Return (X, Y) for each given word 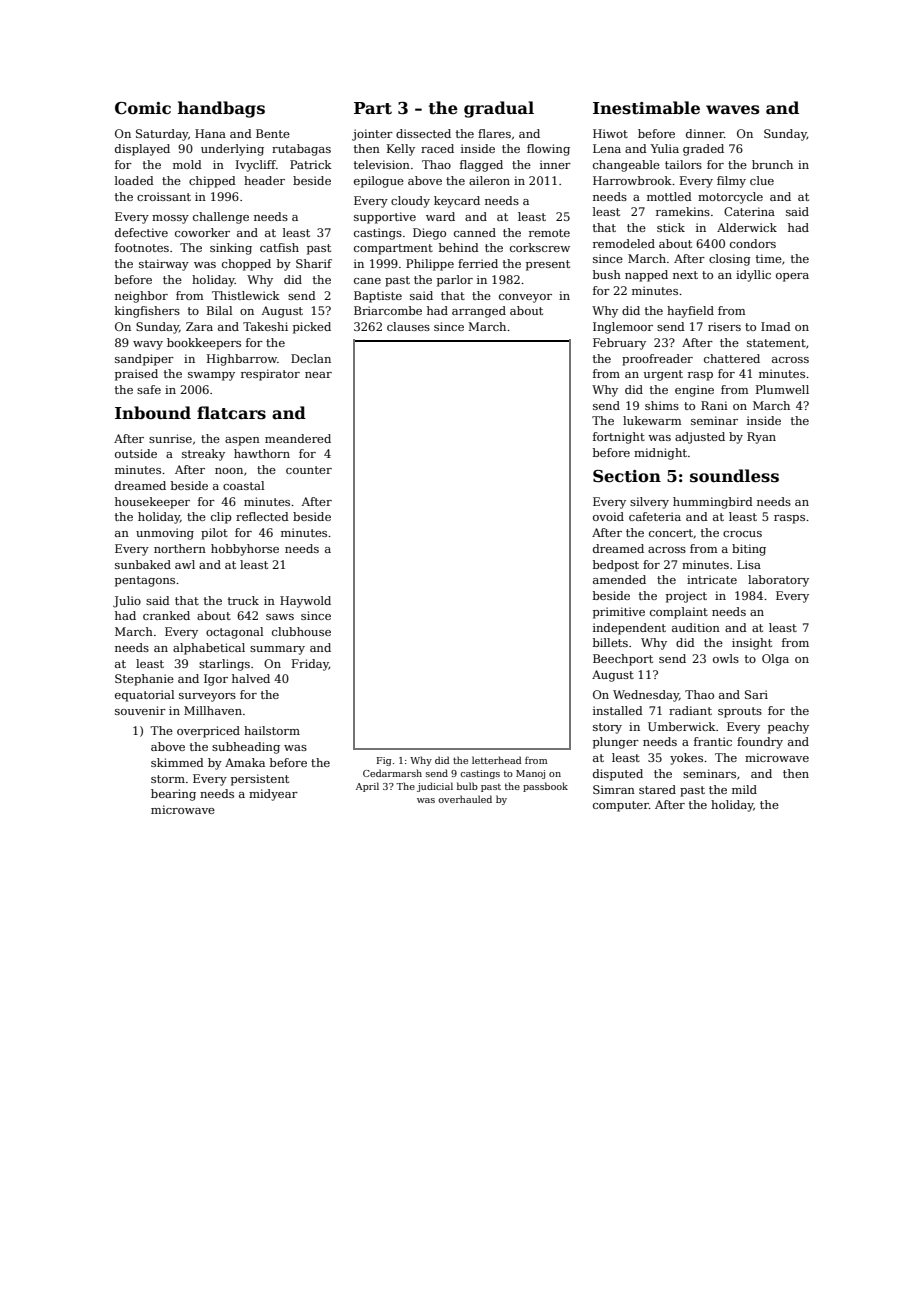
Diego (429, 234)
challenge (221, 218)
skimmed (177, 762)
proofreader (657, 360)
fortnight (619, 438)
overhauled (465, 799)
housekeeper (152, 503)
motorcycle (730, 198)
